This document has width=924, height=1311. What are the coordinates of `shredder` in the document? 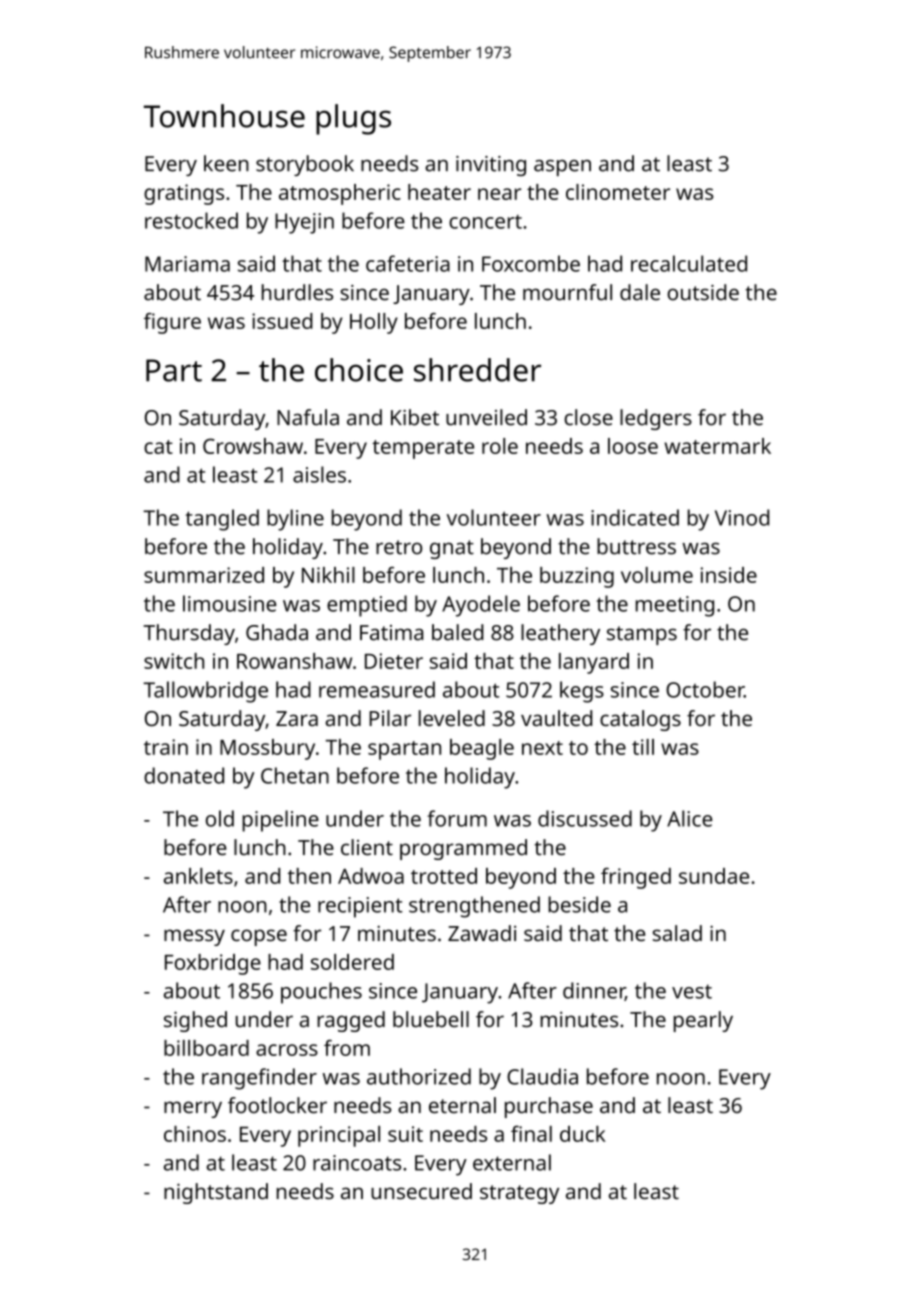 It's located at (477, 370).
